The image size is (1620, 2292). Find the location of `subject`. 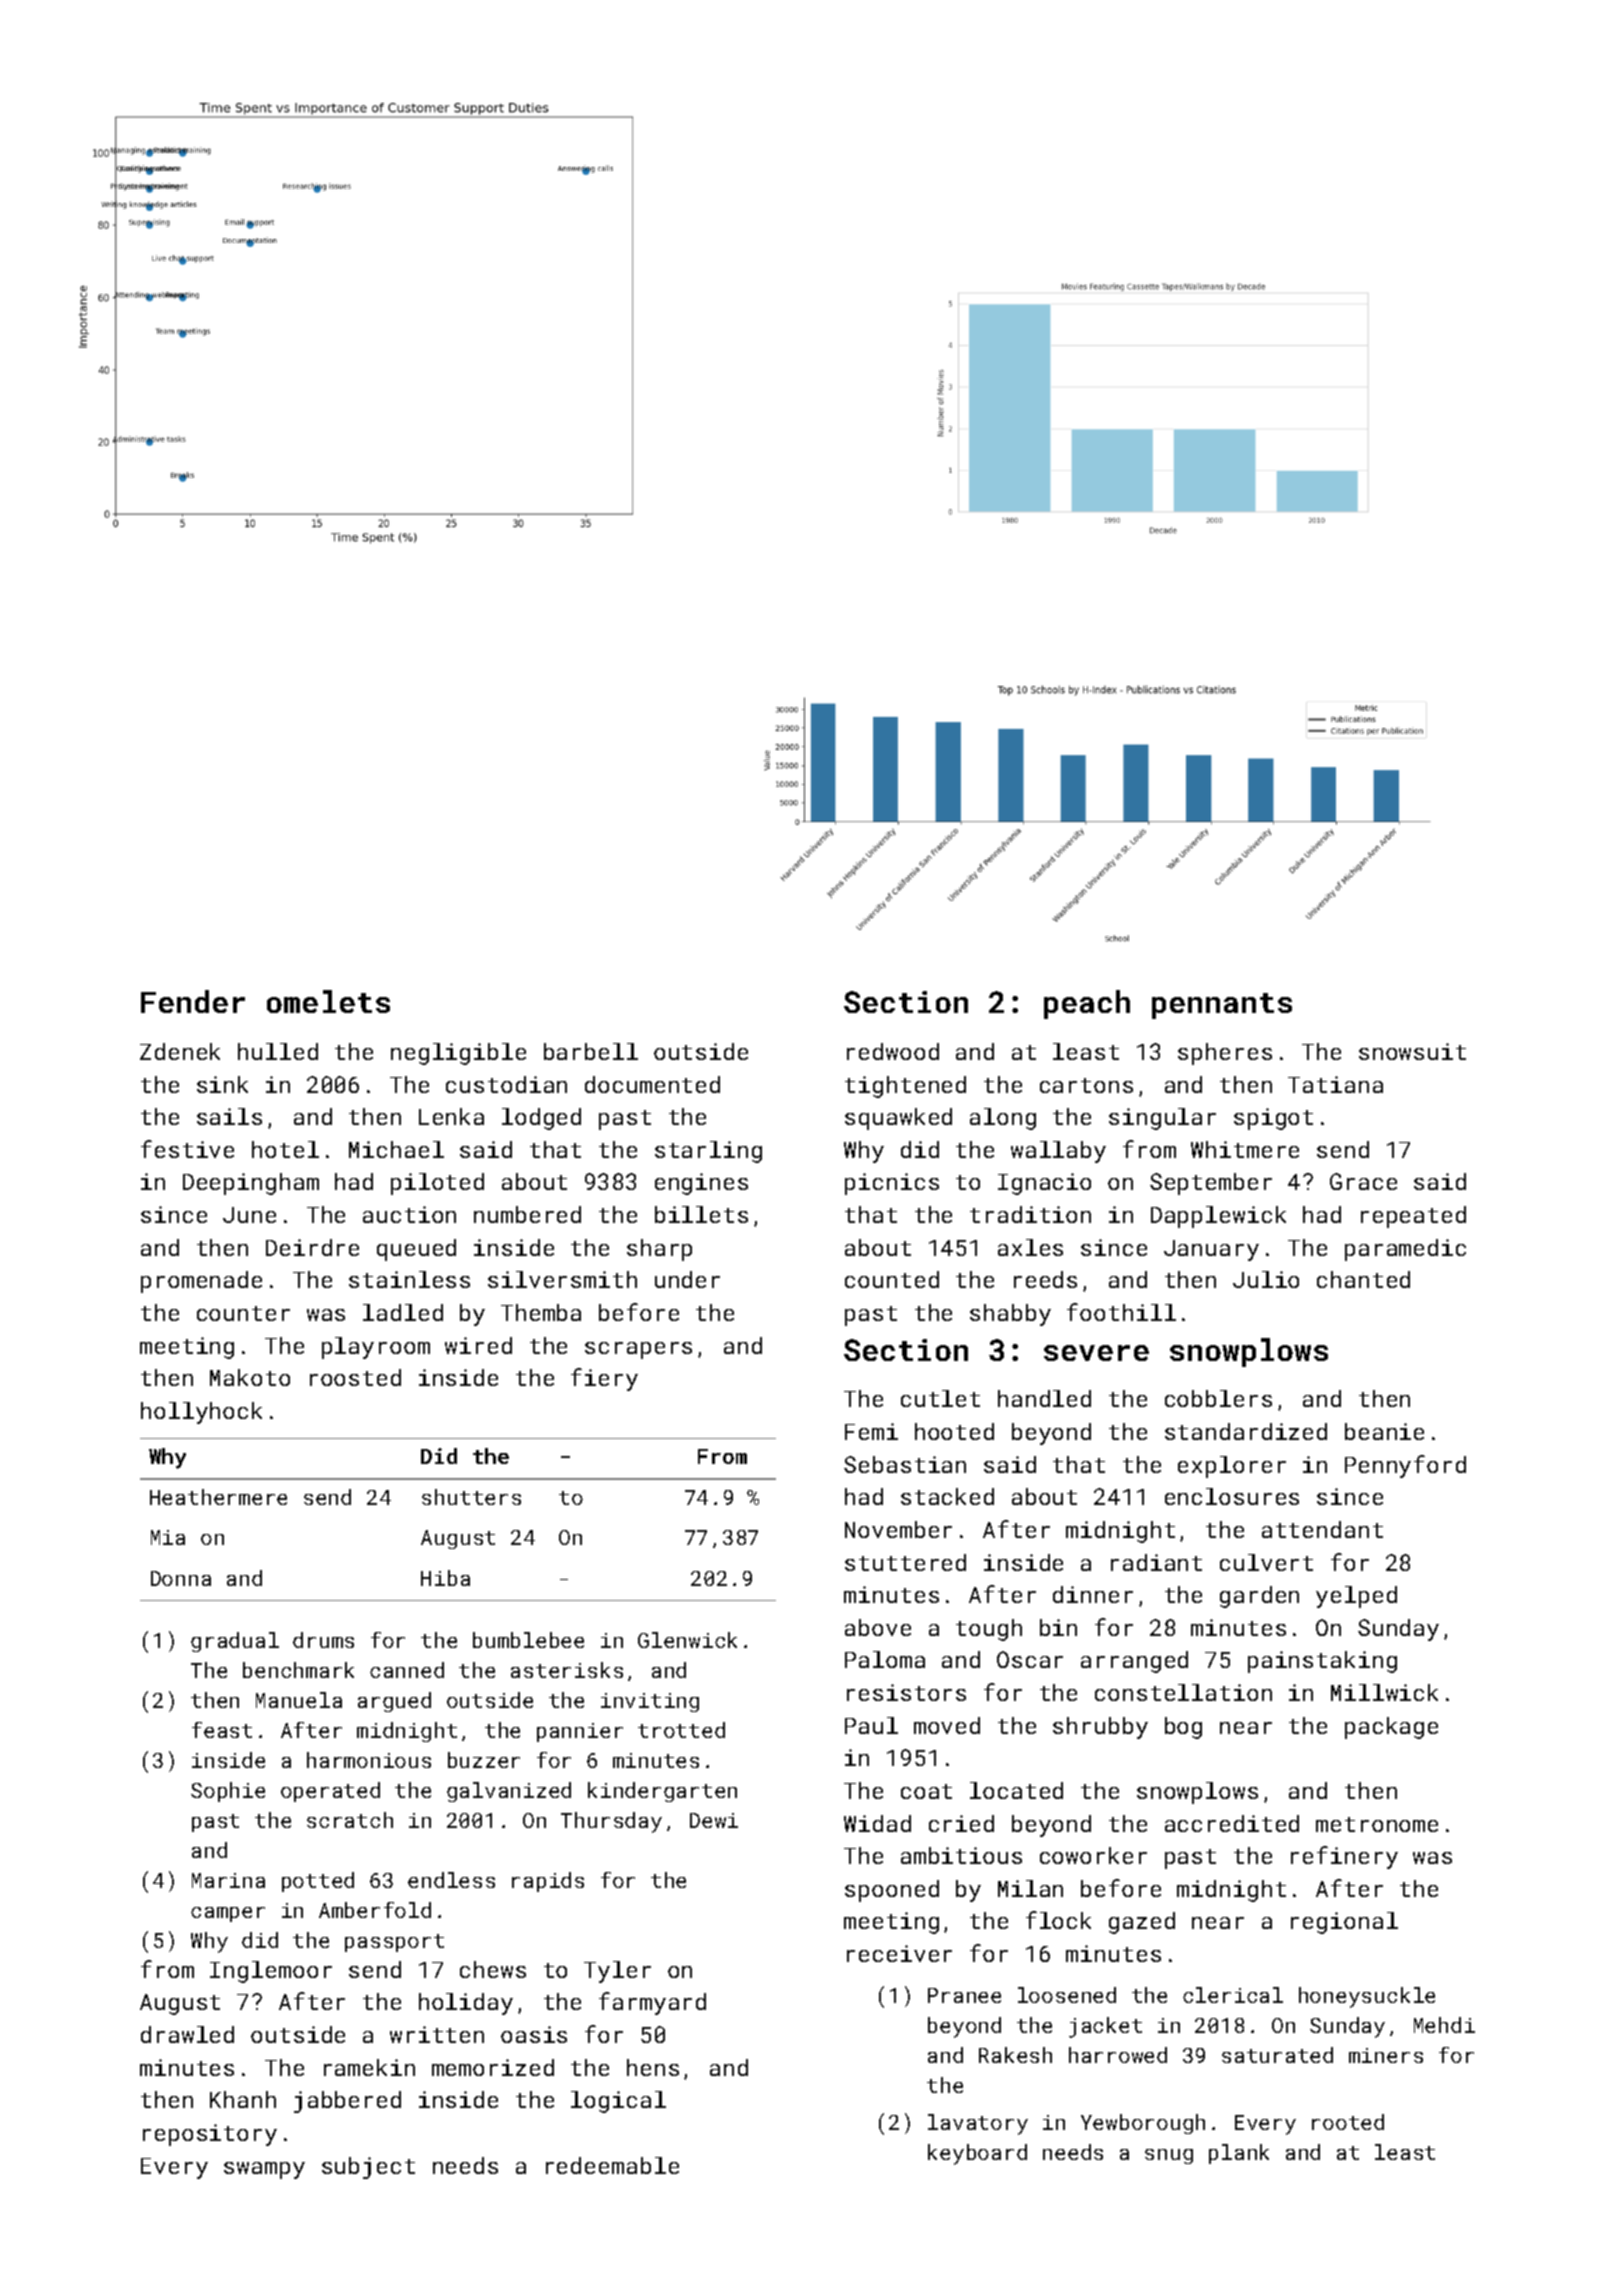

subject is located at coordinates (368, 2168).
